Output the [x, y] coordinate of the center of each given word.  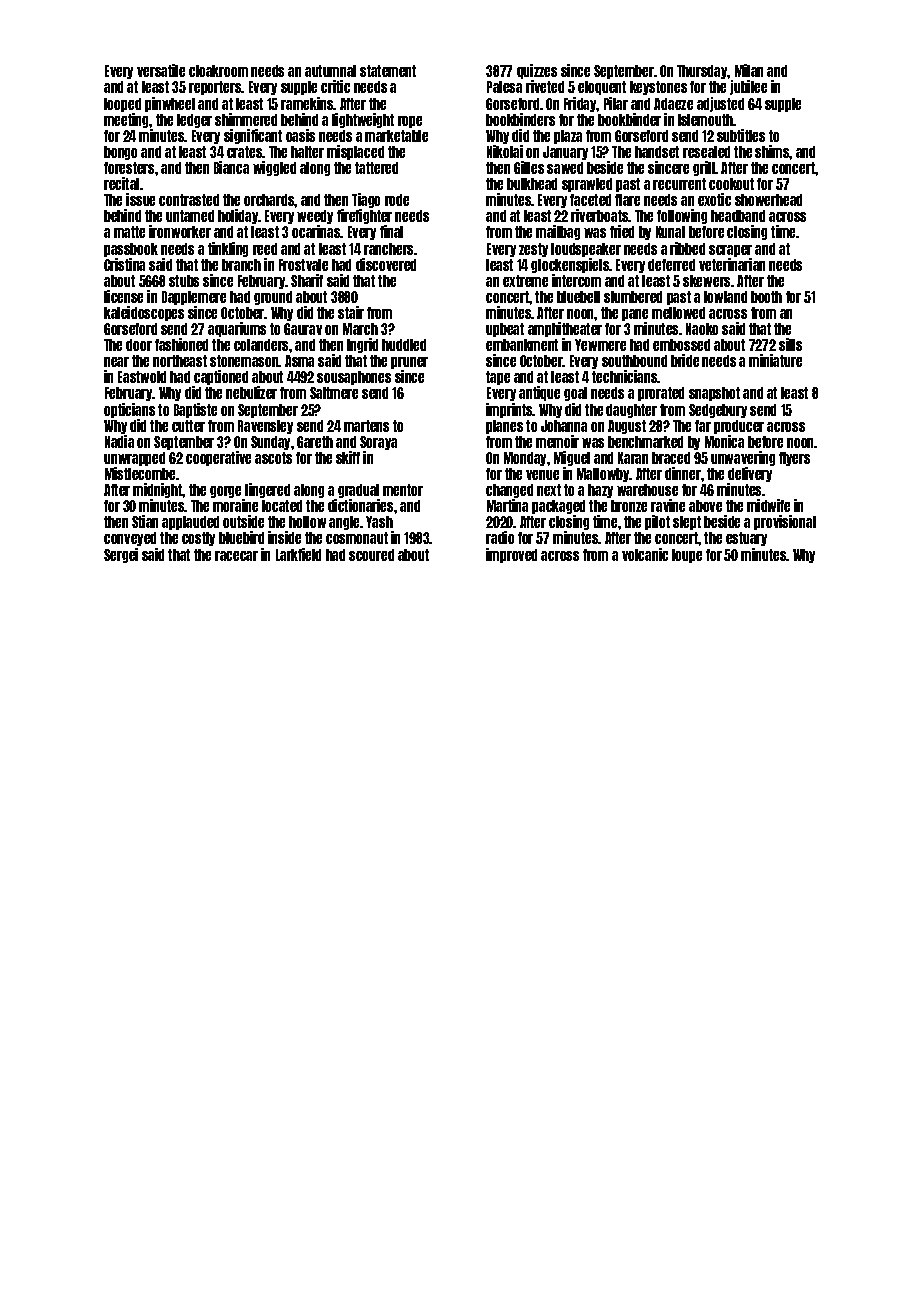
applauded [190, 523]
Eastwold [142, 377]
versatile [161, 70]
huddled [404, 345]
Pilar [616, 103]
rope [410, 122]
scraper [730, 251]
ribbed [687, 248]
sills [790, 344]
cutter [188, 426]
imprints [509, 410]
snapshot [714, 394]
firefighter [364, 216]
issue [140, 199]
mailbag [558, 232]
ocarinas [316, 231]
